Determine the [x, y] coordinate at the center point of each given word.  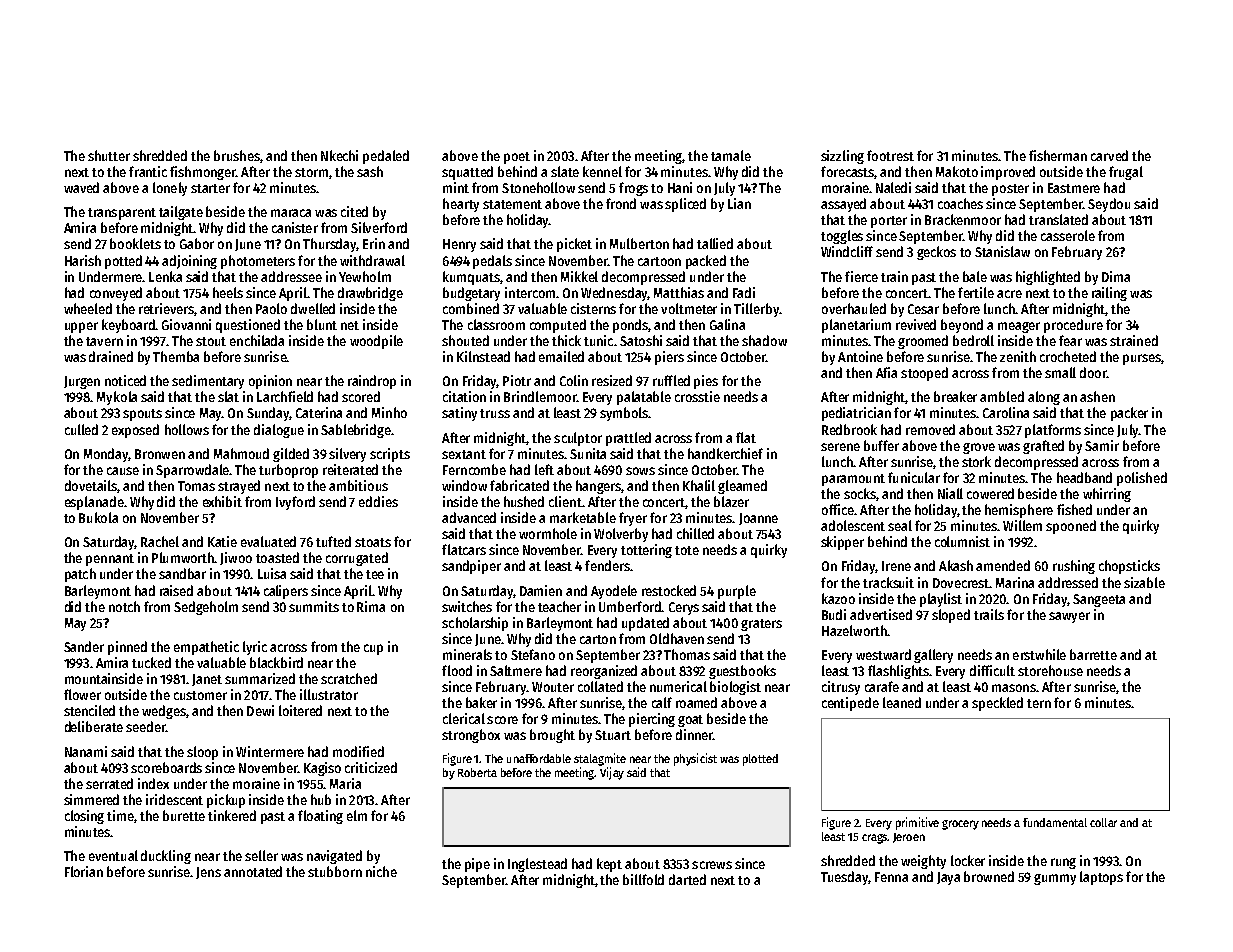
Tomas [196, 486]
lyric [255, 648]
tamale [731, 155]
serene [840, 447]
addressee [291, 276]
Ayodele [614, 592]
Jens [208, 873]
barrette [1093, 654]
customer [200, 695]
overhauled [854, 308]
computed [558, 326]
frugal [1126, 173]
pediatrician [856, 414]
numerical [678, 686]
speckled [997, 704]
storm [311, 172]
